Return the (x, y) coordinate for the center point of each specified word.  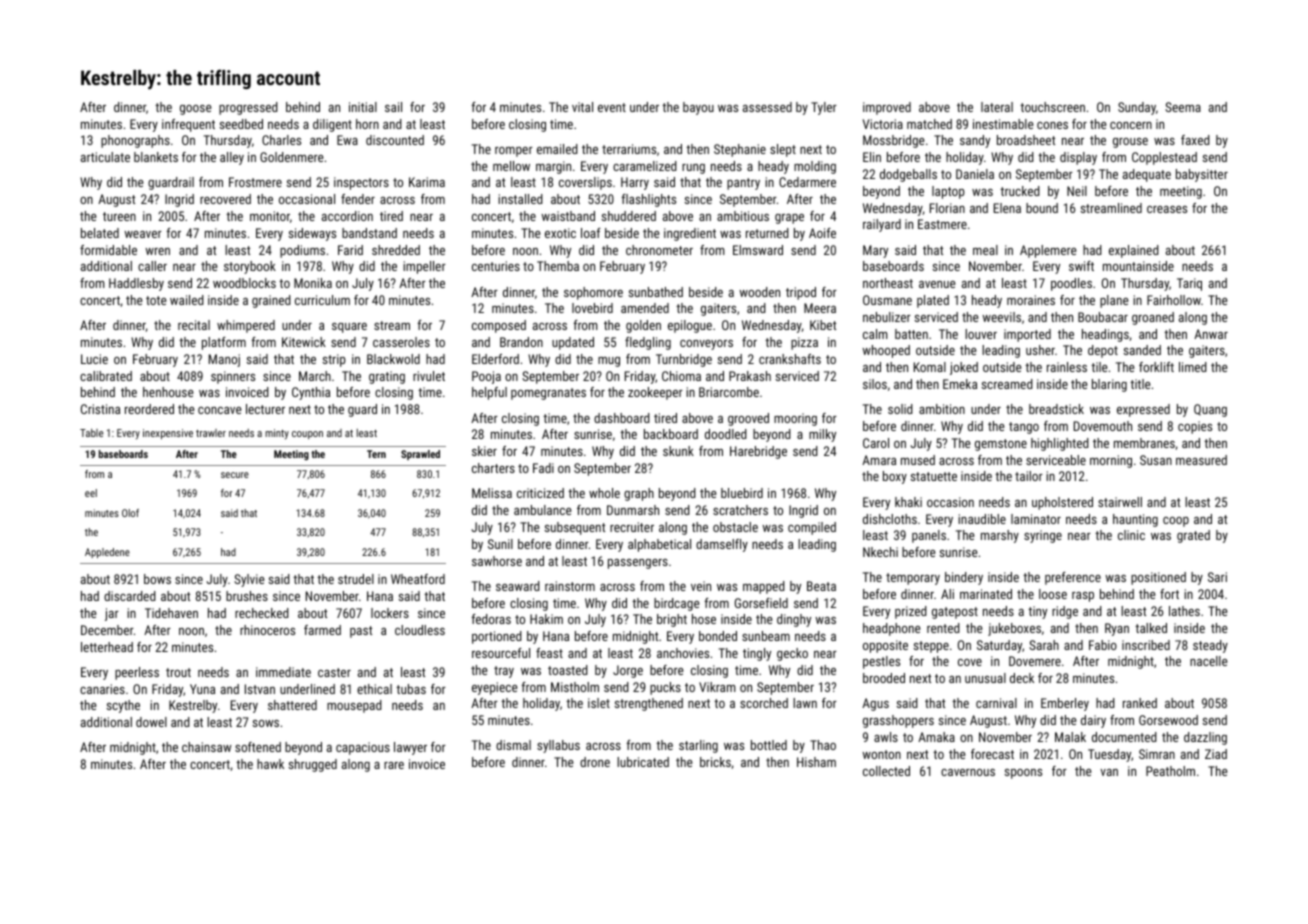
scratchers (740, 510)
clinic (1131, 535)
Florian (947, 208)
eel (91, 493)
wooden (759, 292)
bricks (715, 762)
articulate (105, 157)
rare (394, 765)
